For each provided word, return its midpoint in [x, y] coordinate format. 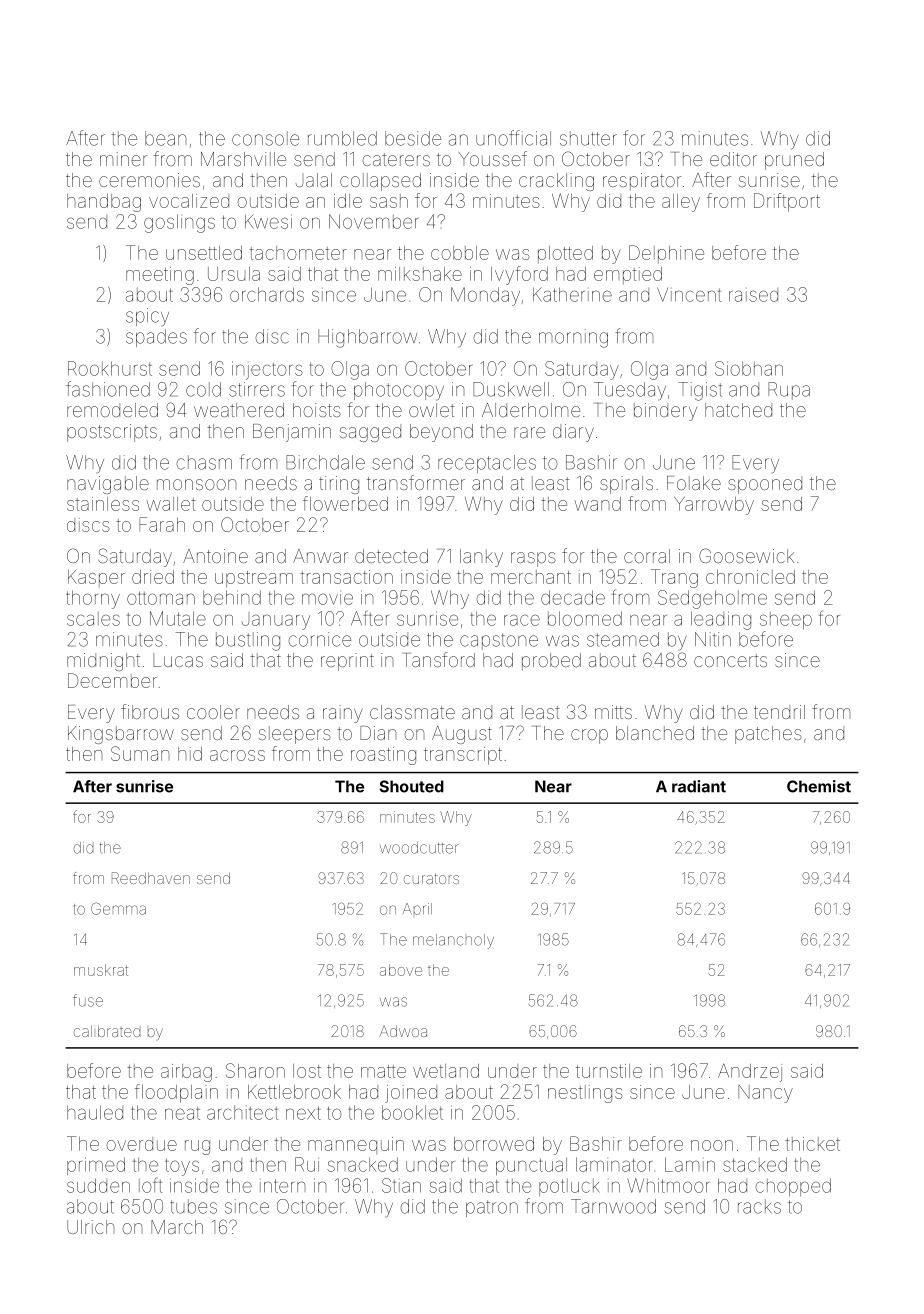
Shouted [412, 786]
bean [165, 138]
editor [733, 159]
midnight [103, 662]
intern [282, 1186]
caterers [396, 159]
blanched [655, 733]
